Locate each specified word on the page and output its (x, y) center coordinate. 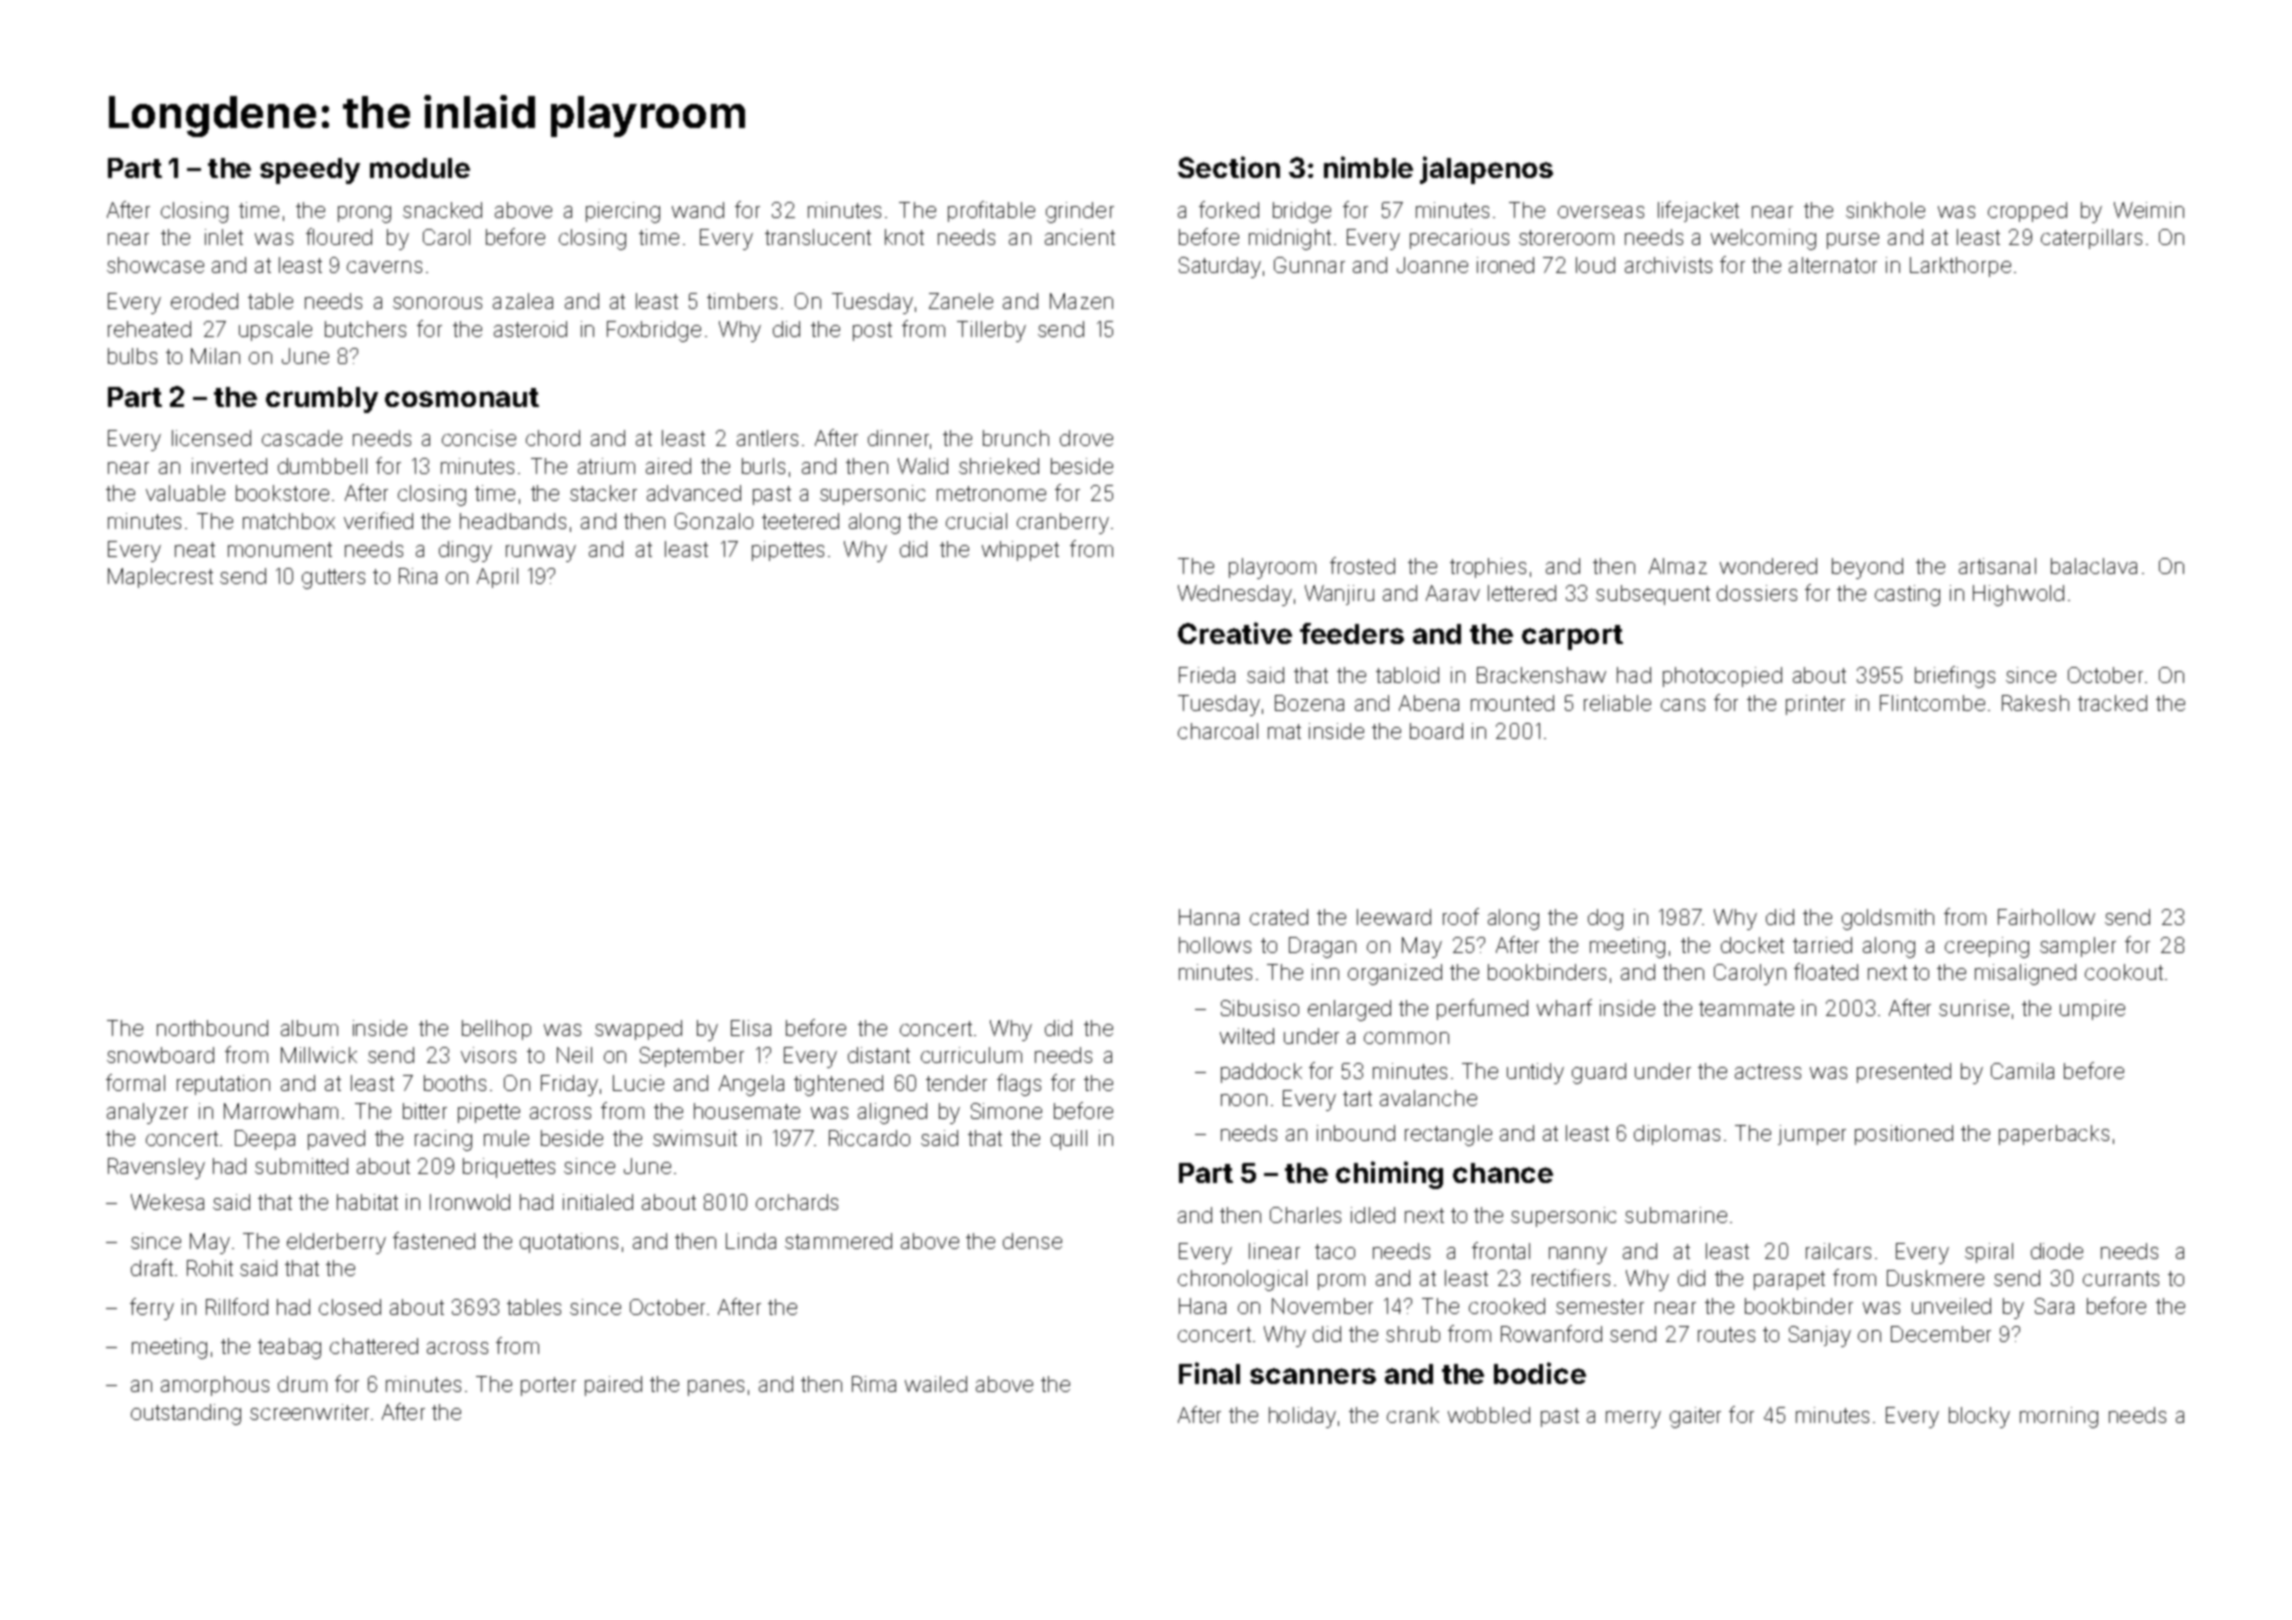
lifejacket (1698, 211)
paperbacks (2054, 1135)
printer (1815, 705)
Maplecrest (160, 578)
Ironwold (470, 1202)
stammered (838, 1241)
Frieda (1207, 675)
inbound (1356, 1133)
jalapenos (1486, 170)
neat (195, 549)
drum (302, 1384)
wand (698, 210)
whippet (1020, 551)
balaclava (2094, 566)
